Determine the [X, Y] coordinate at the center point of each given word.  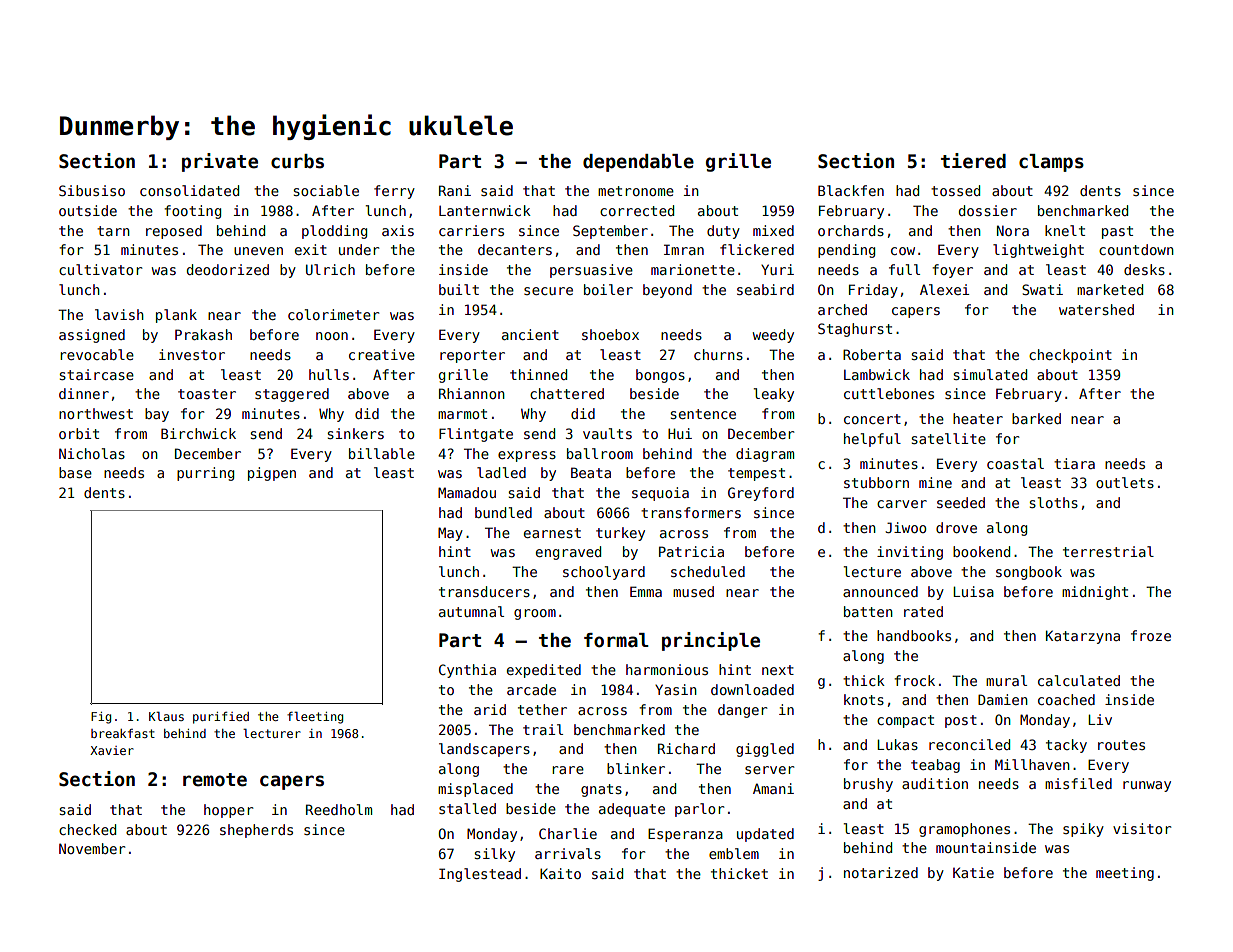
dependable [638, 163]
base [75, 472]
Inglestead [480, 875]
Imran [684, 249]
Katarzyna [1083, 637]
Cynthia [467, 671]
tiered [973, 161]
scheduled [708, 571]
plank [176, 316]
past [1117, 232]
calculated [1079, 680]
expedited [544, 671]
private [220, 162]
